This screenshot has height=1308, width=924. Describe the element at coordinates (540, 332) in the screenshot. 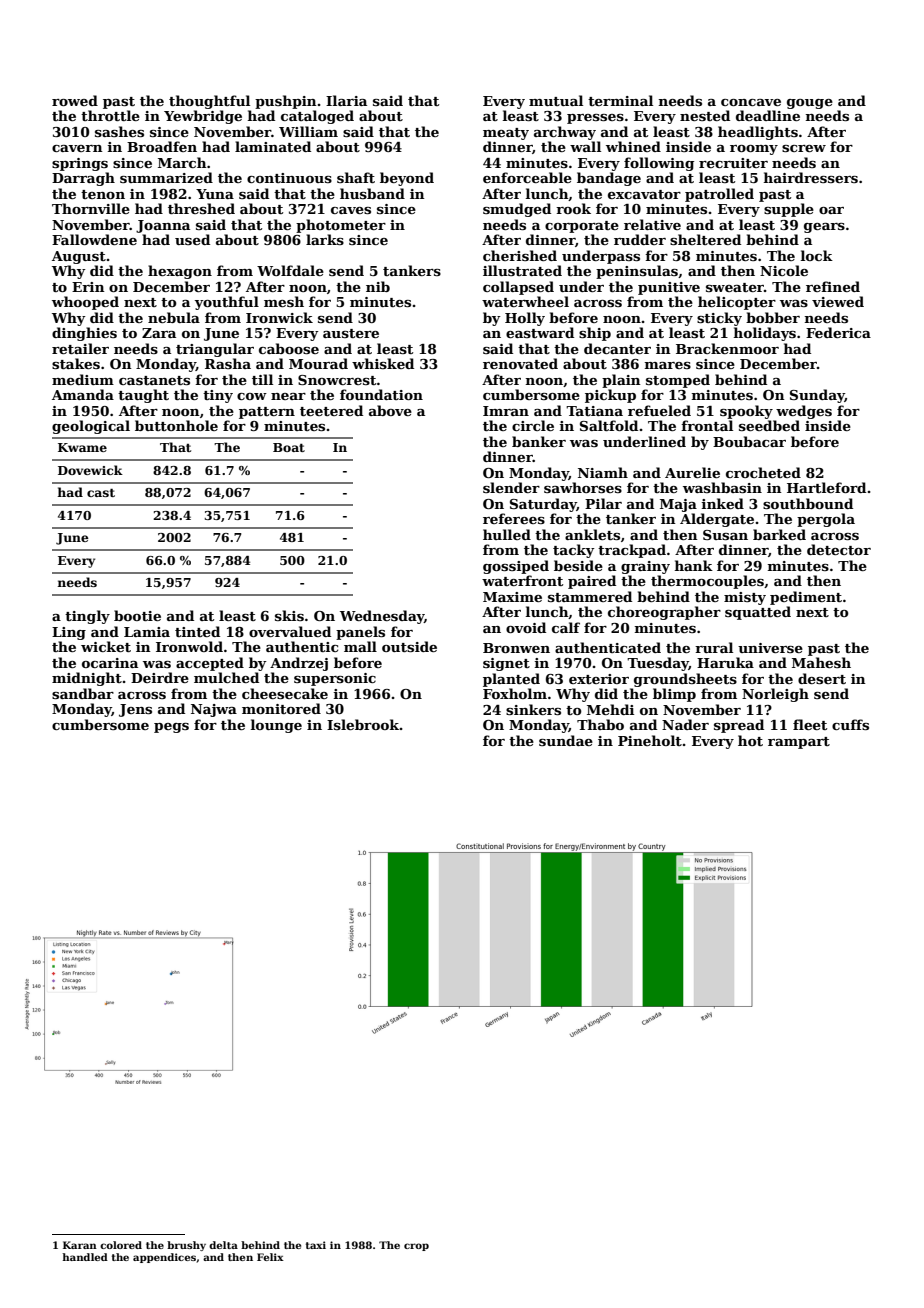

I see `eastward` at that location.
